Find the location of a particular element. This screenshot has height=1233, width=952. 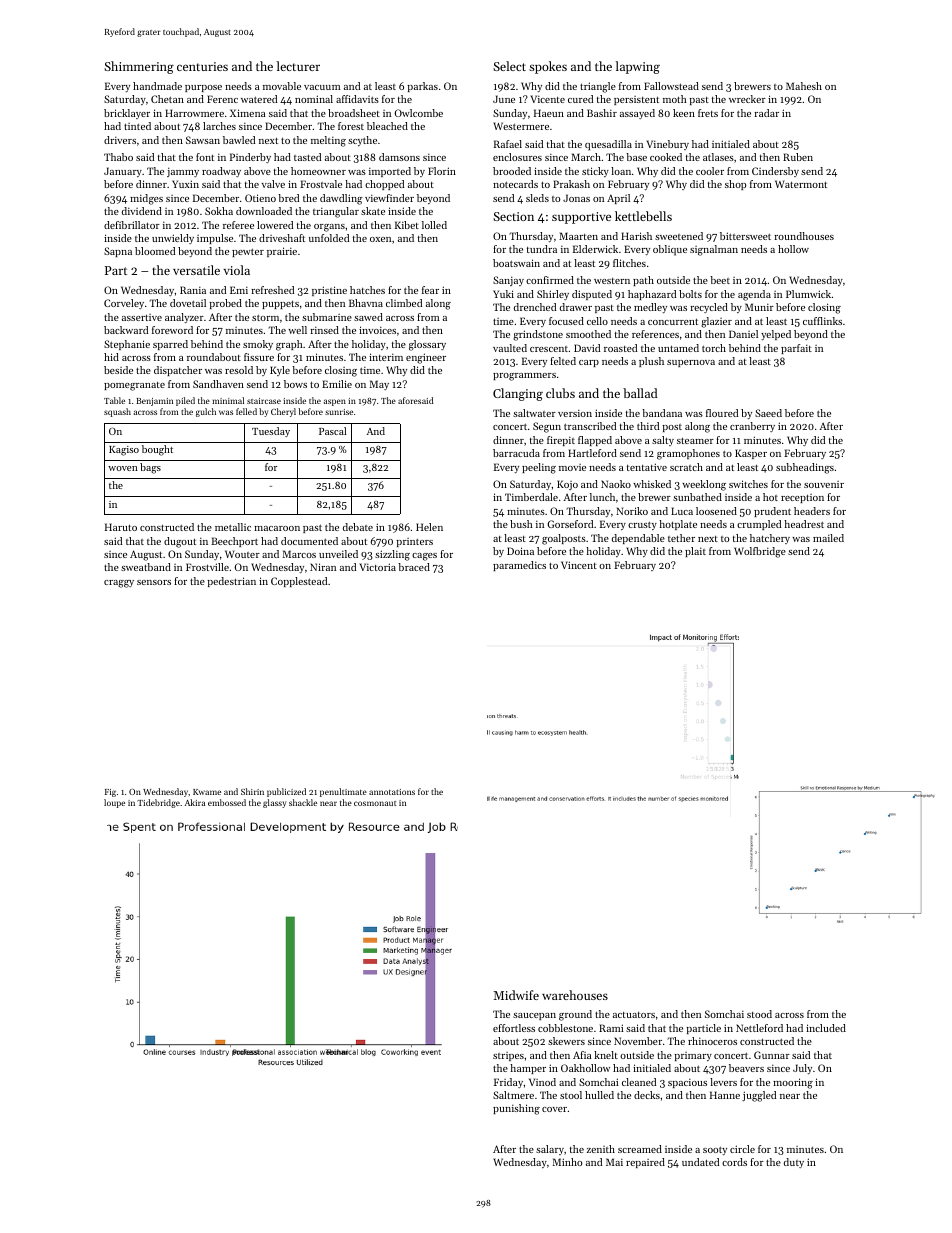

lapwing is located at coordinates (638, 67).
